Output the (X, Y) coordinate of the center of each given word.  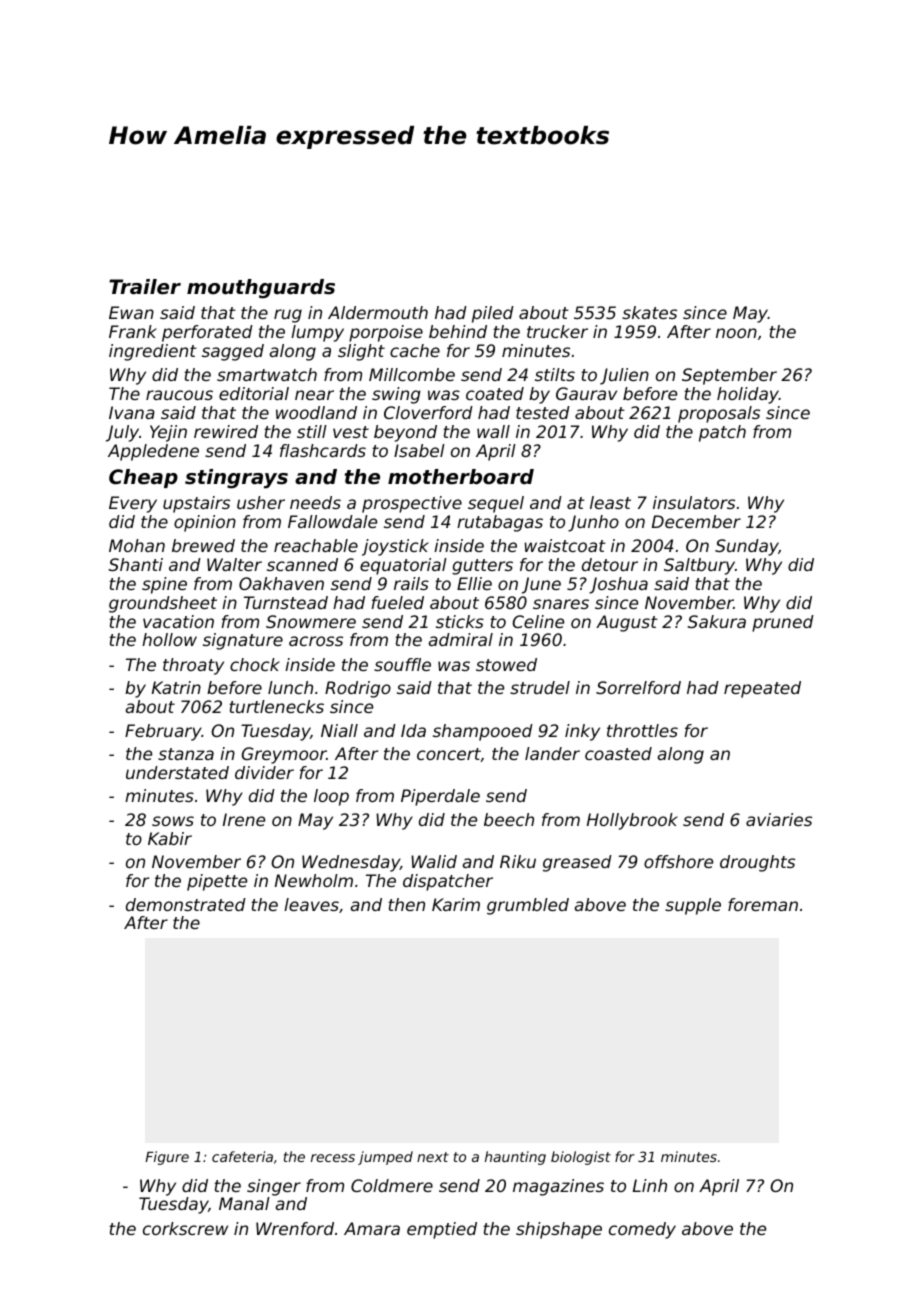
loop (331, 797)
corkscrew (185, 1228)
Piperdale (440, 797)
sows (173, 821)
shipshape (559, 1230)
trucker (557, 331)
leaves (311, 904)
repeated (762, 689)
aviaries (779, 819)
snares (561, 604)
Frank (133, 331)
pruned (783, 623)
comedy (642, 1230)
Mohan (137, 545)
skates (649, 312)
